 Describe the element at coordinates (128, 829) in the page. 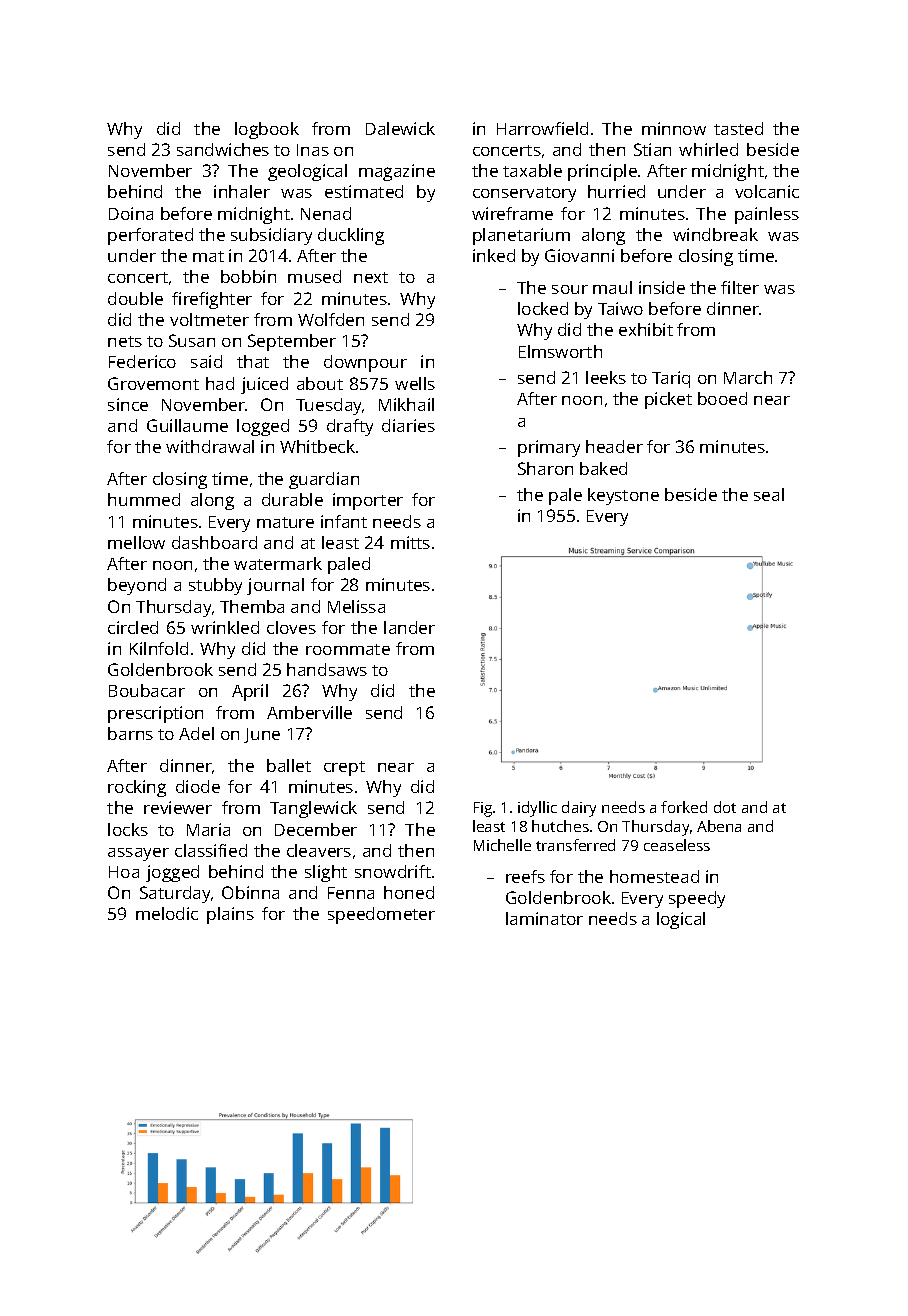

I see `locks` at that location.
